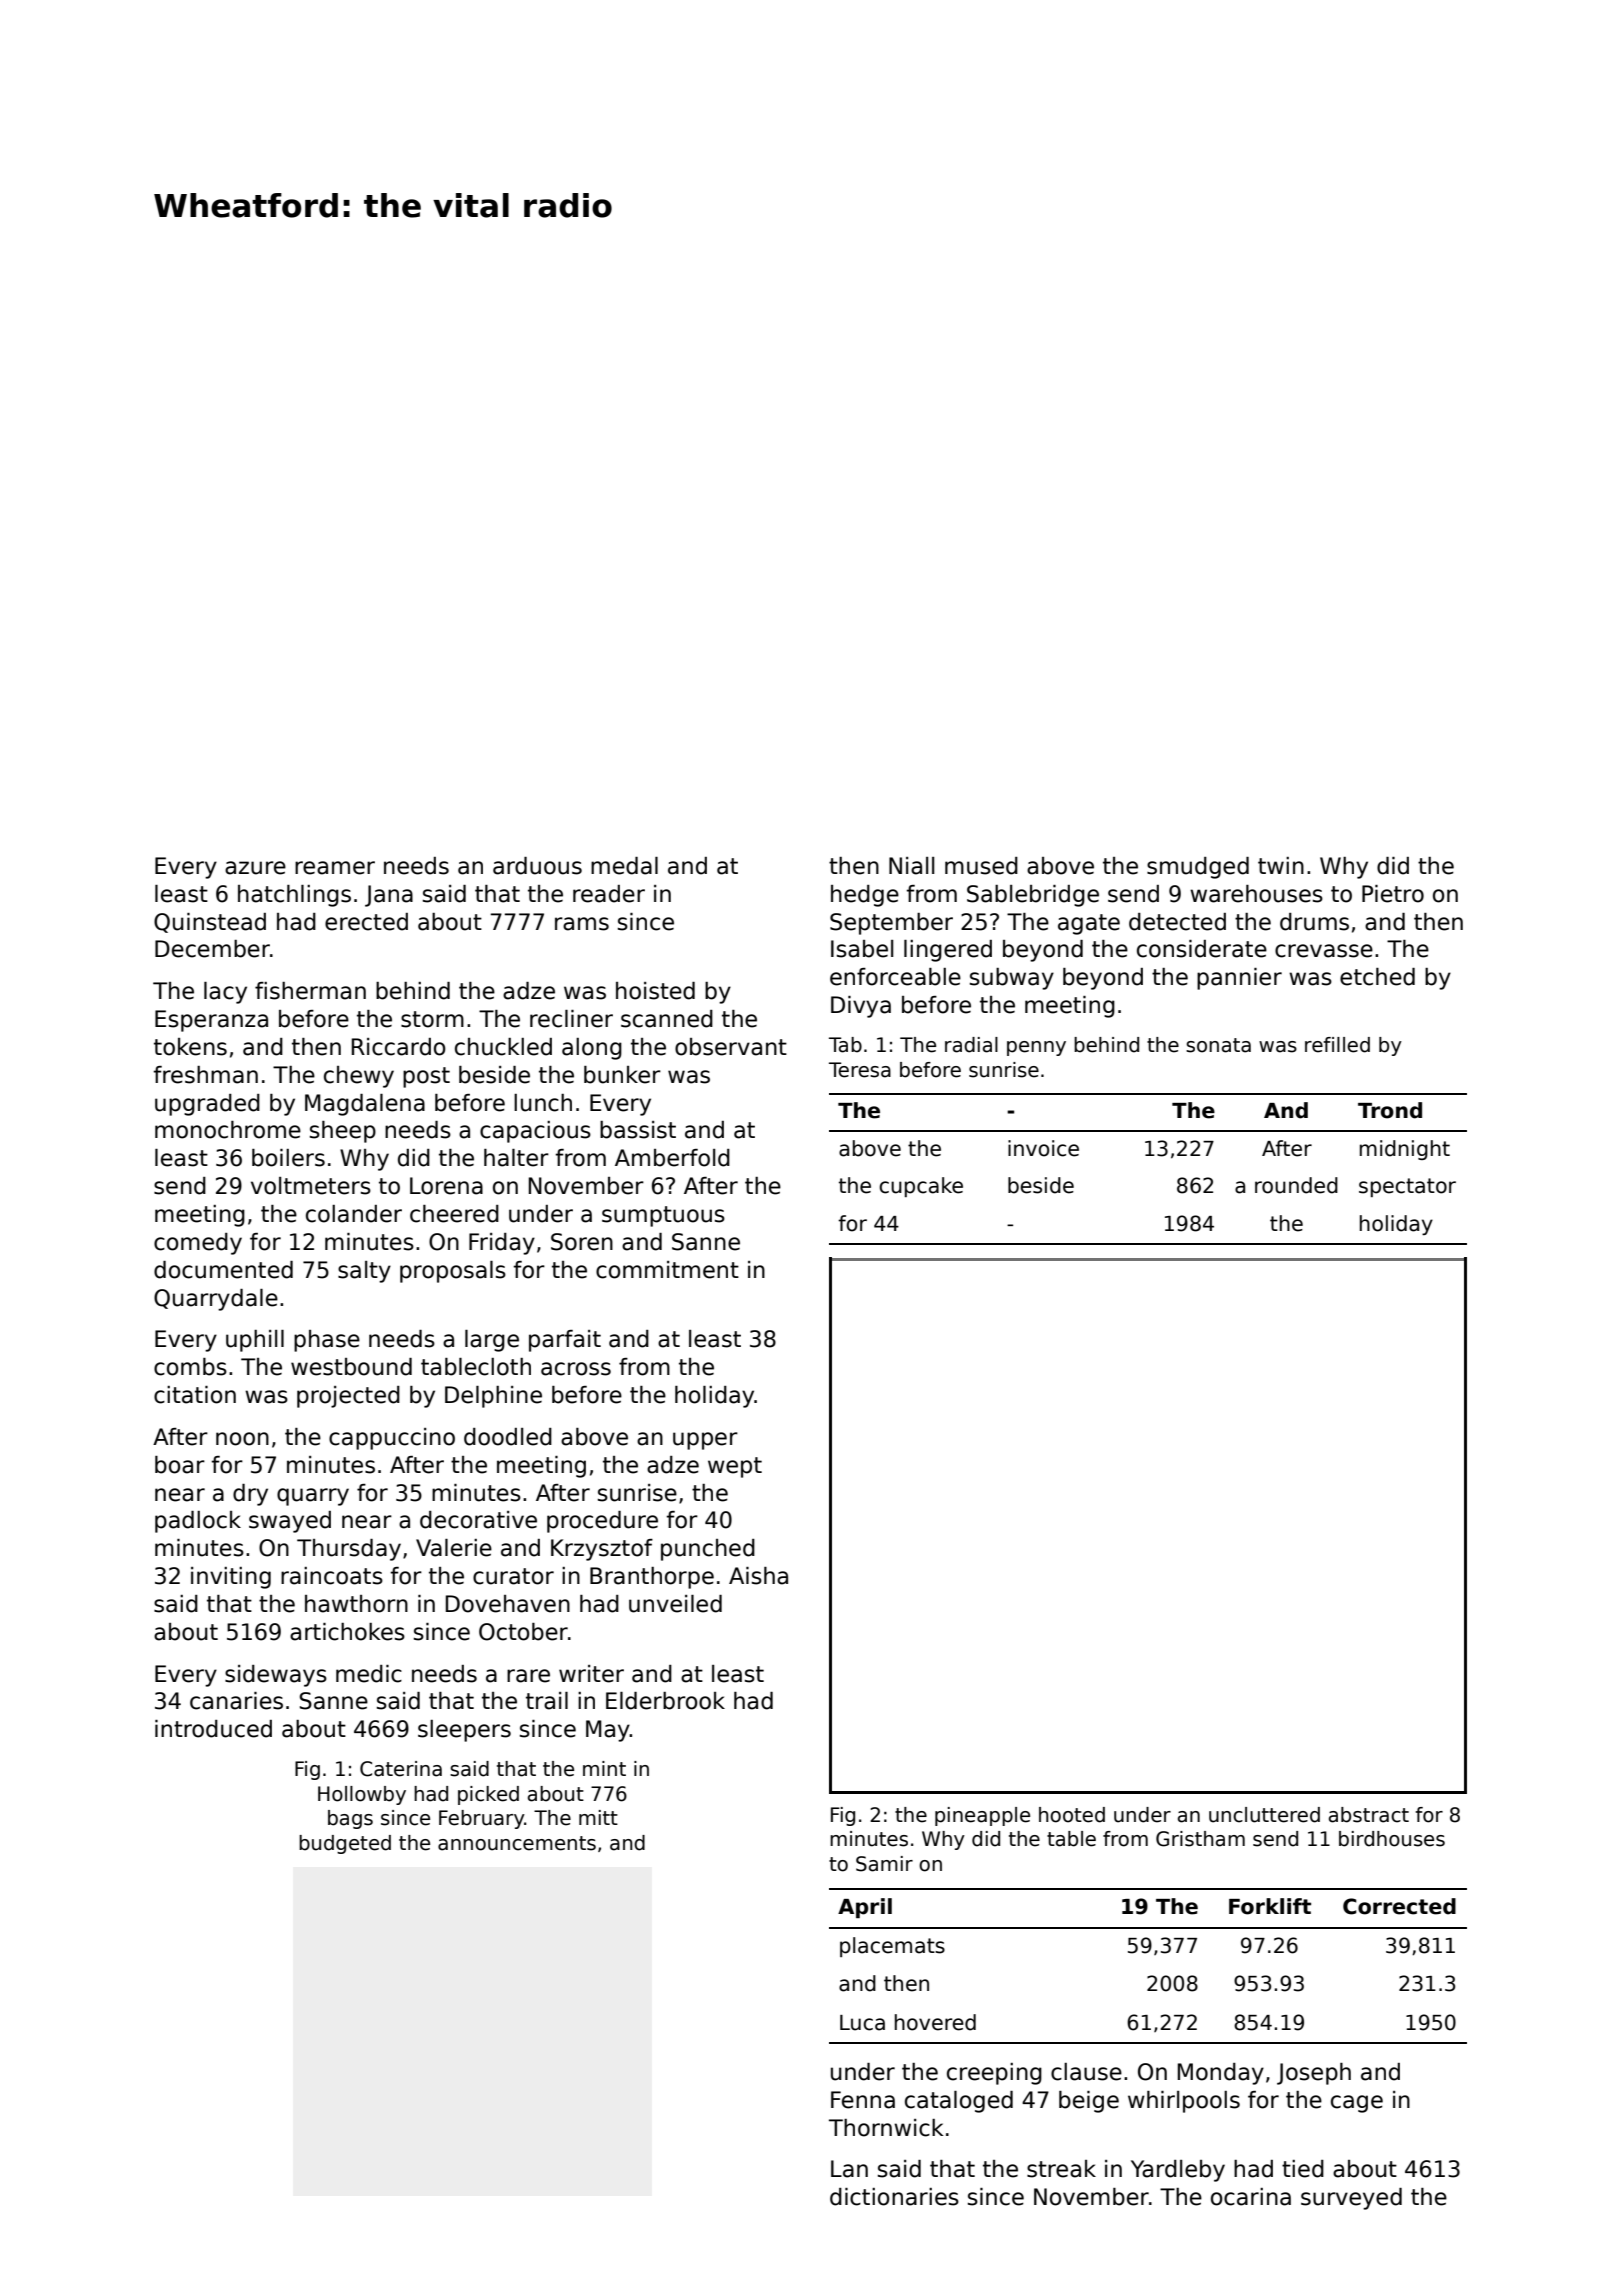 The height and width of the screenshot is (2292, 1620). What do you see at coordinates (1198, 868) in the screenshot?
I see `smudged` at bounding box center [1198, 868].
